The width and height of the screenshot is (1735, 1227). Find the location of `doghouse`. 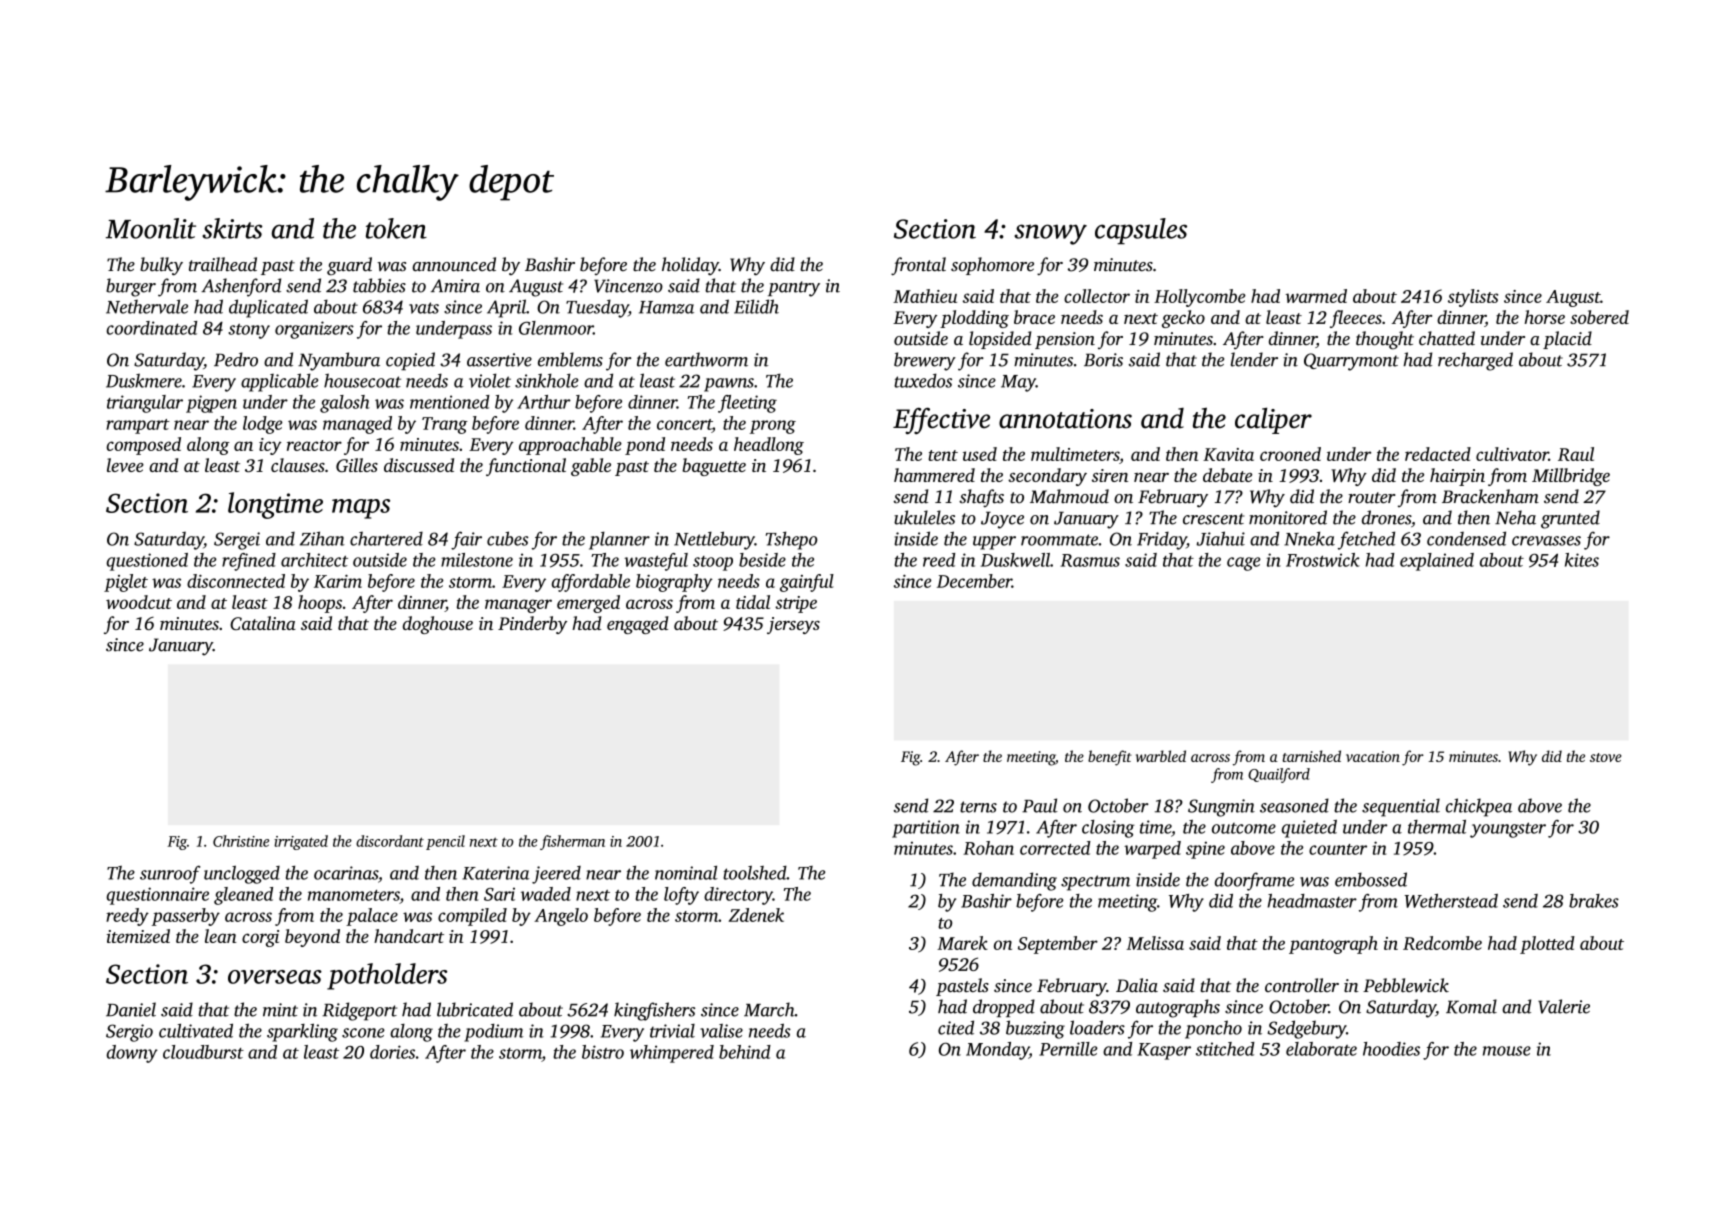

doghouse is located at coordinates (438, 625).
